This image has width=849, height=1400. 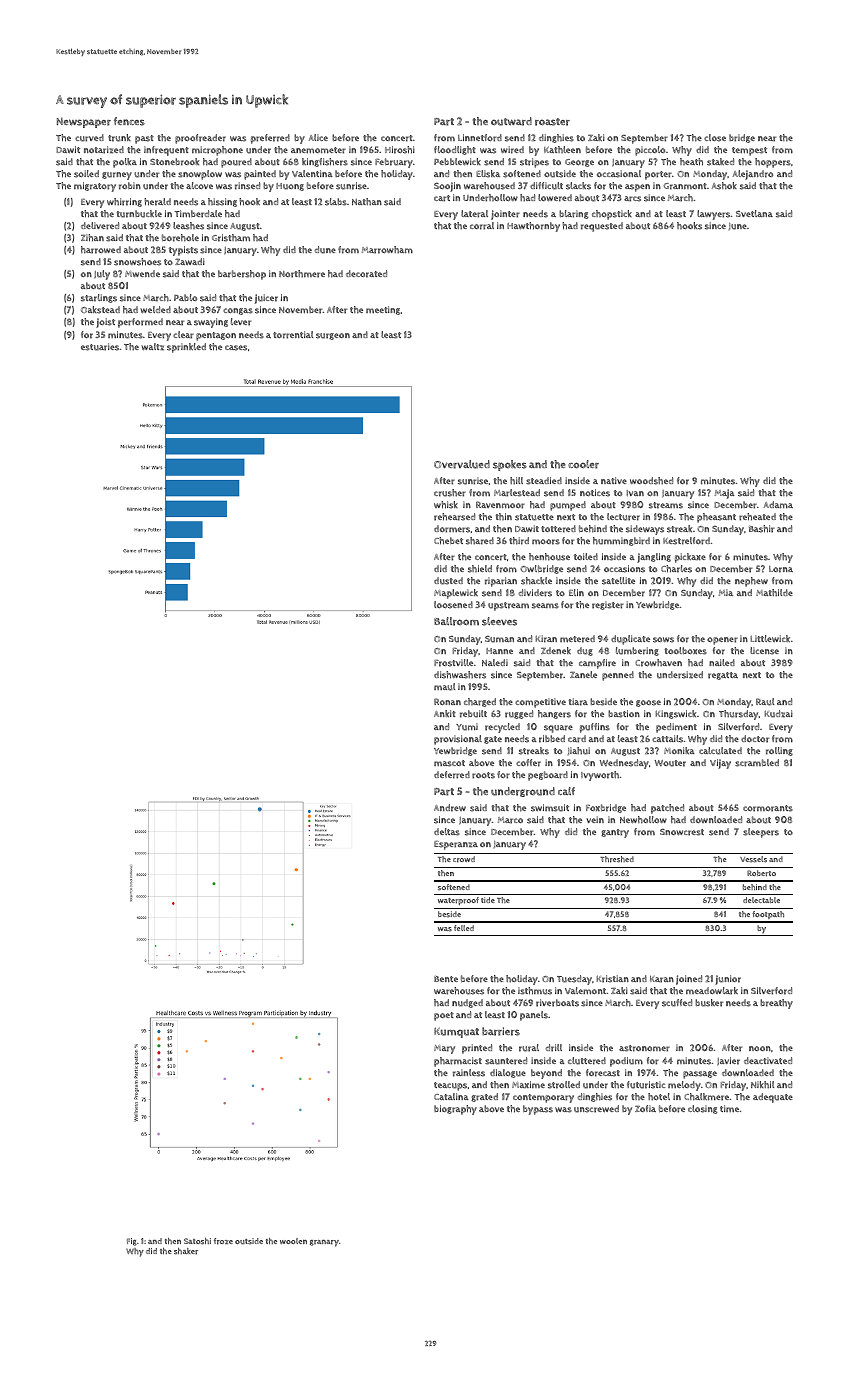 I want to click on Satoshi, so click(x=197, y=1241).
